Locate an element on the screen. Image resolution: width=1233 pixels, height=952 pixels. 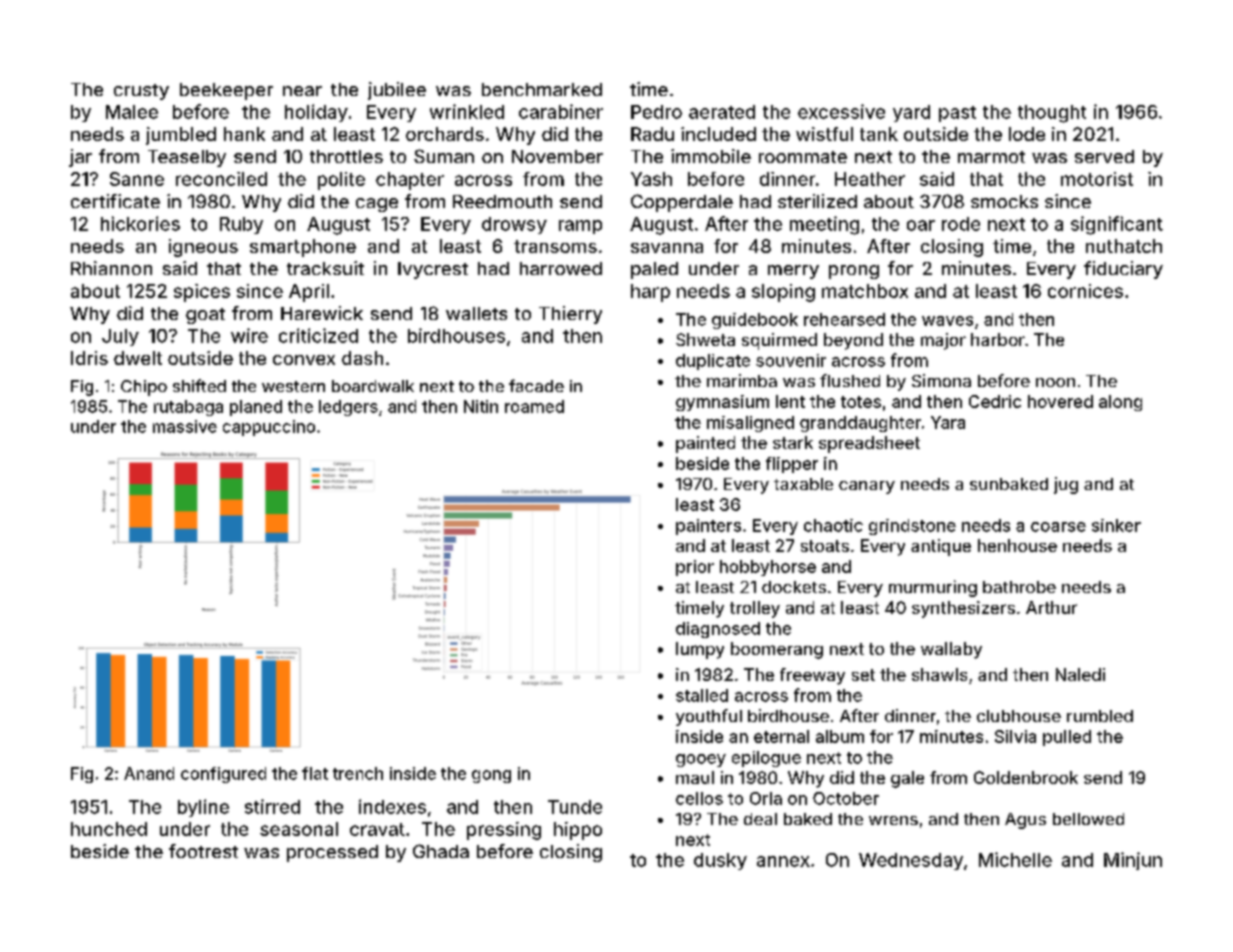
flat is located at coordinates (315, 773).
